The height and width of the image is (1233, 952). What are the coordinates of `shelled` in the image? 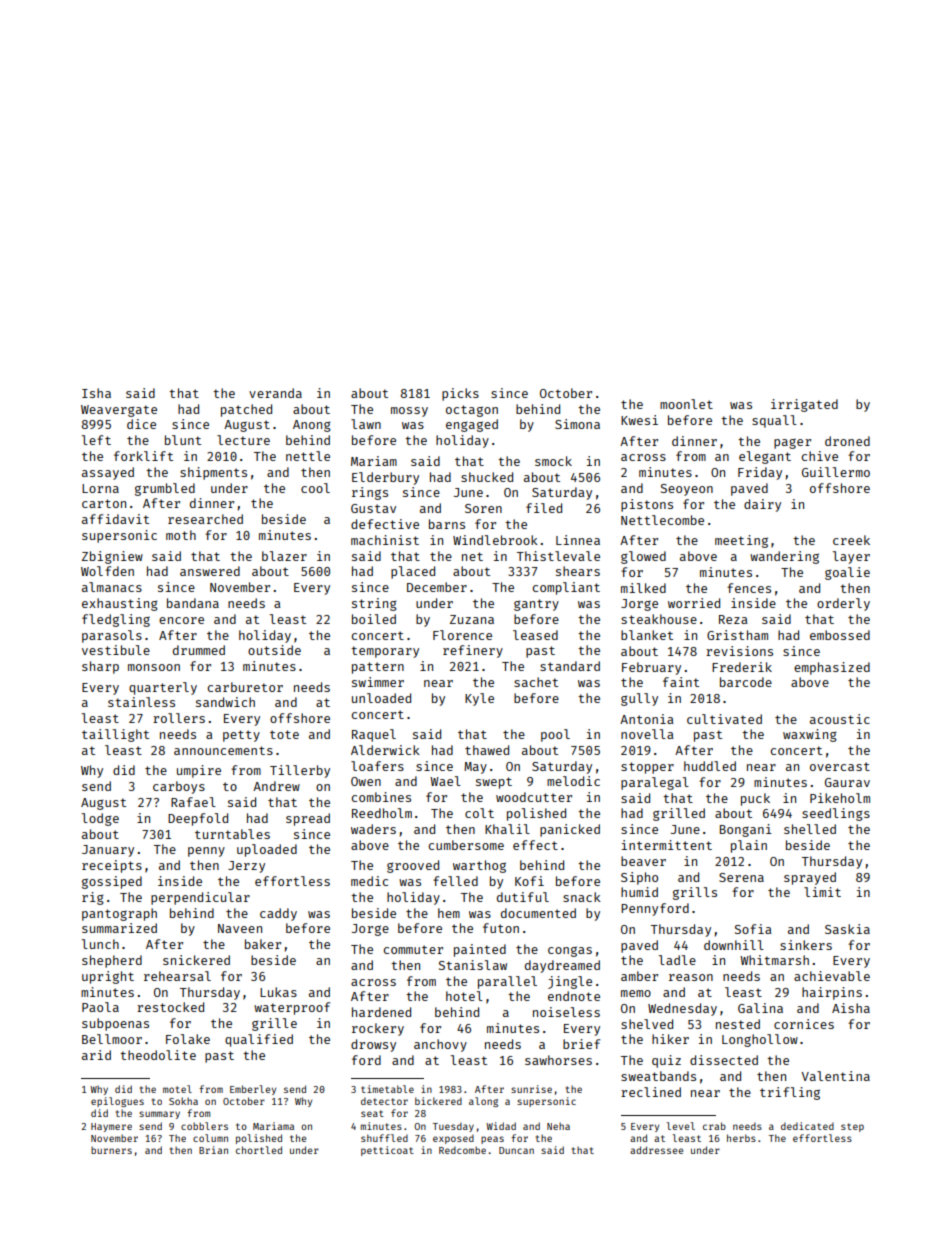 It's located at (810, 829).
